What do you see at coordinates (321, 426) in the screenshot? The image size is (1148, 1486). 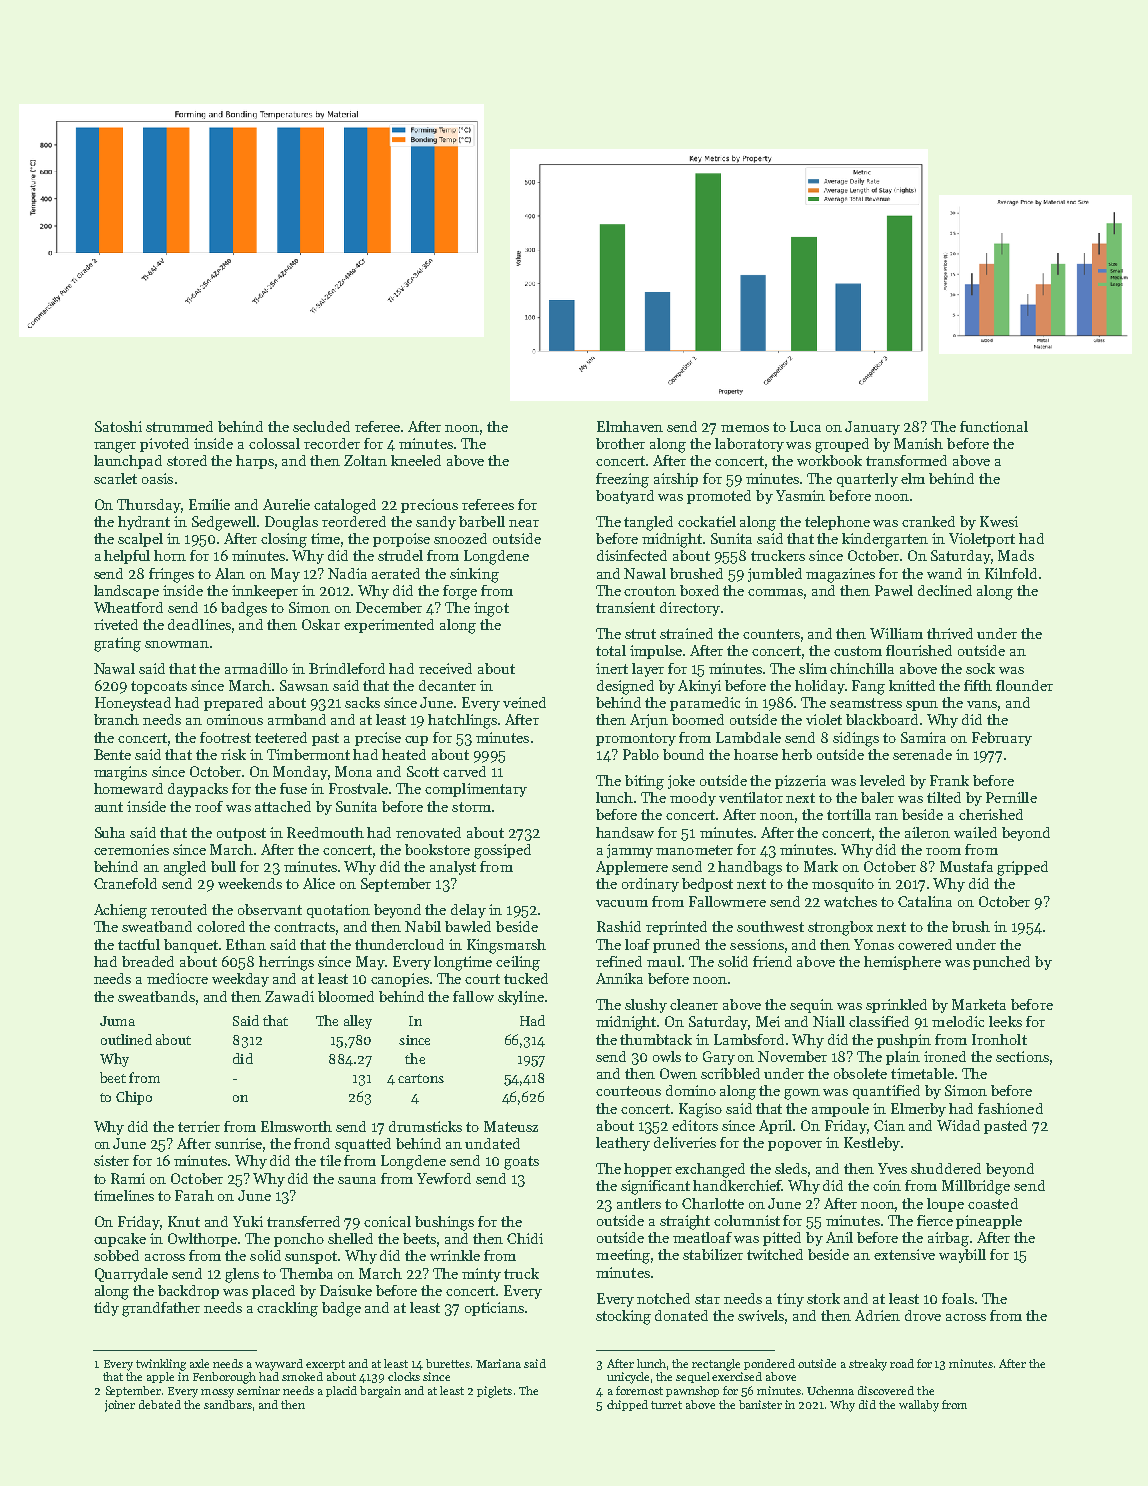 I see `secluded` at bounding box center [321, 426].
